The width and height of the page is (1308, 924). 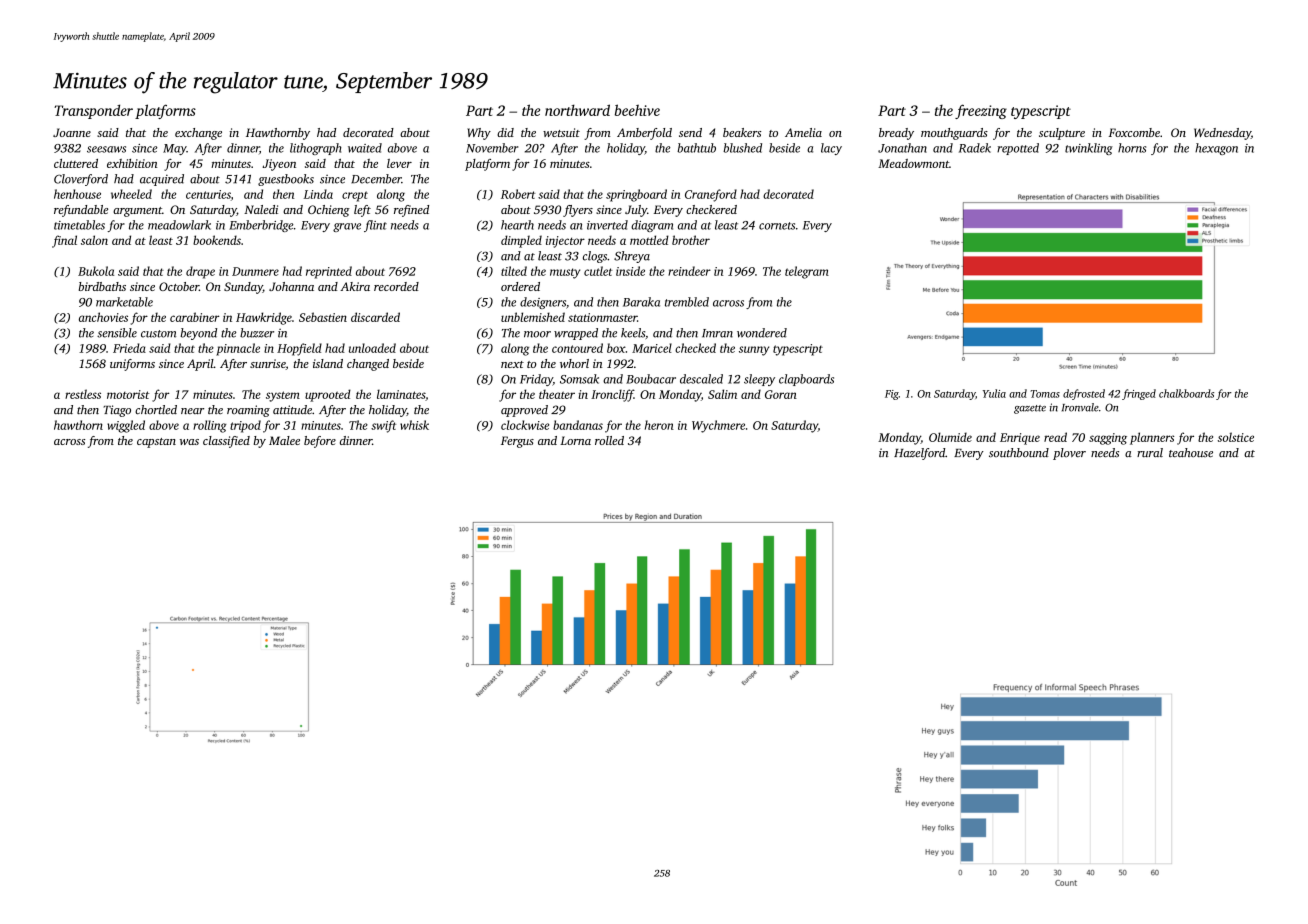 What do you see at coordinates (981, 111) in the page?
I see `freezing` at bounding box center [981, 111].
